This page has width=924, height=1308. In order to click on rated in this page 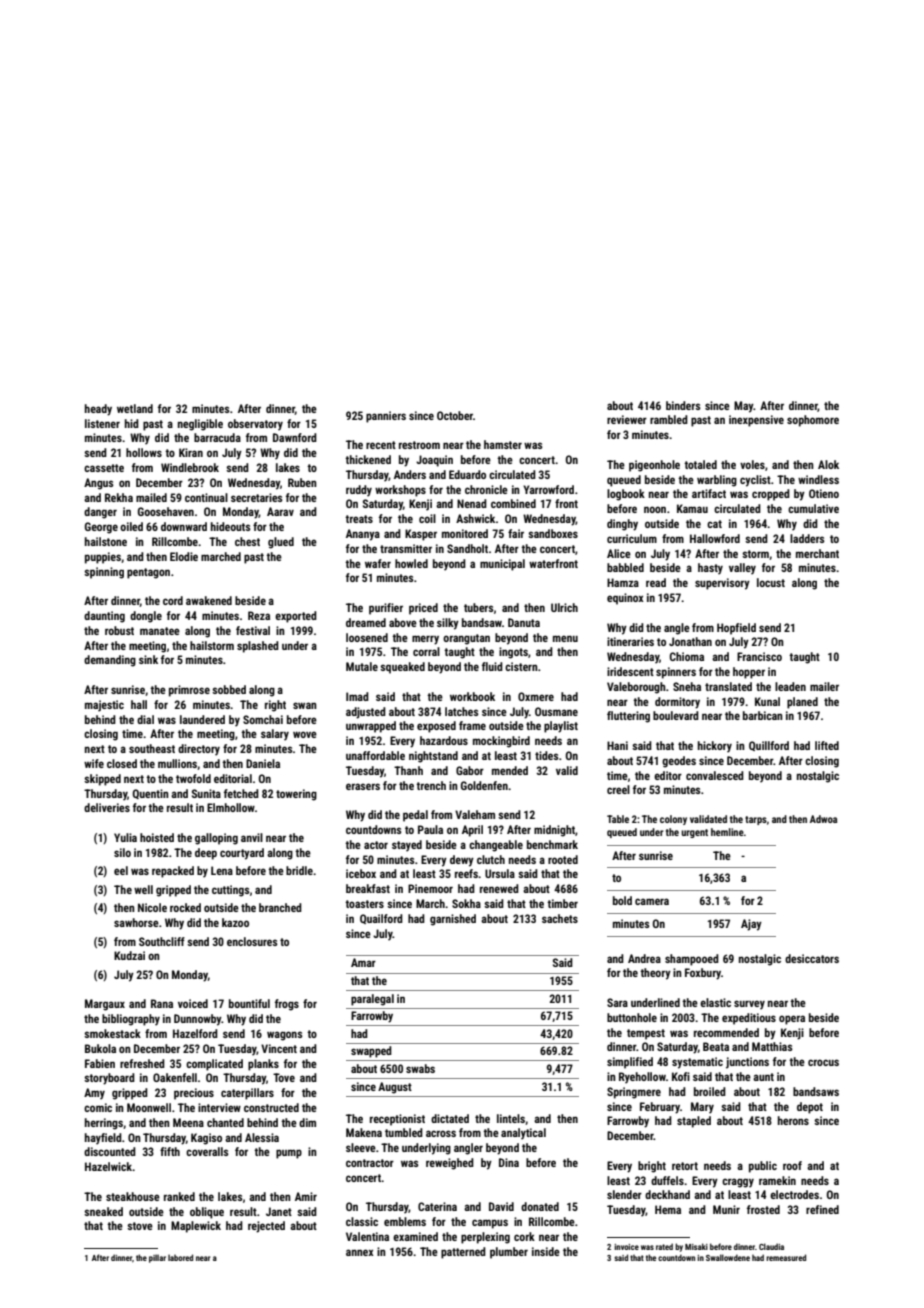, I will do `click(664, 1246)`.
